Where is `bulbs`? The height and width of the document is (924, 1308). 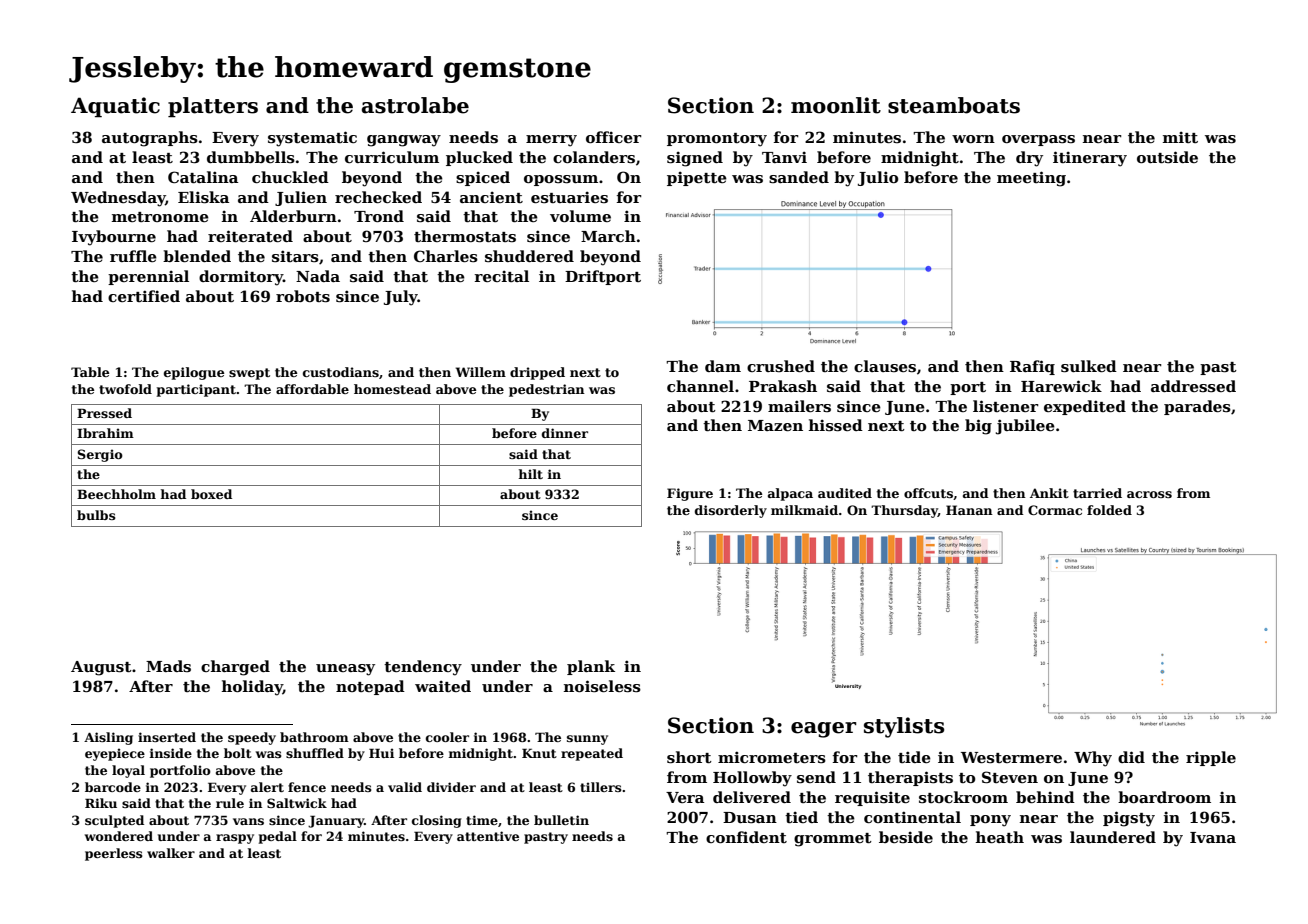
bulbs is located at coordinates (96, 515).
